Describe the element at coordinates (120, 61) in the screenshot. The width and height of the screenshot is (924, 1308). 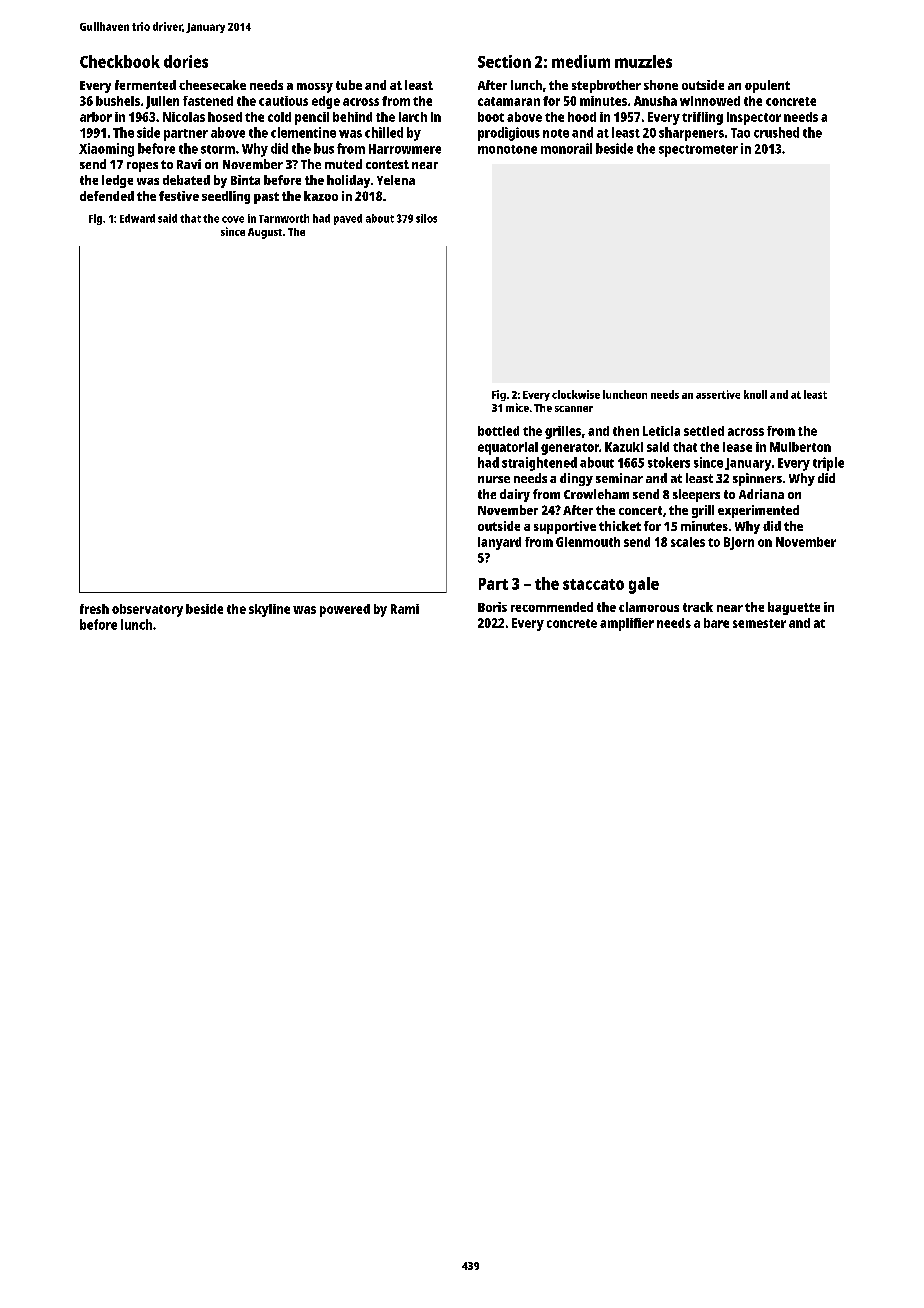
I see `Checkbook` at that location.
